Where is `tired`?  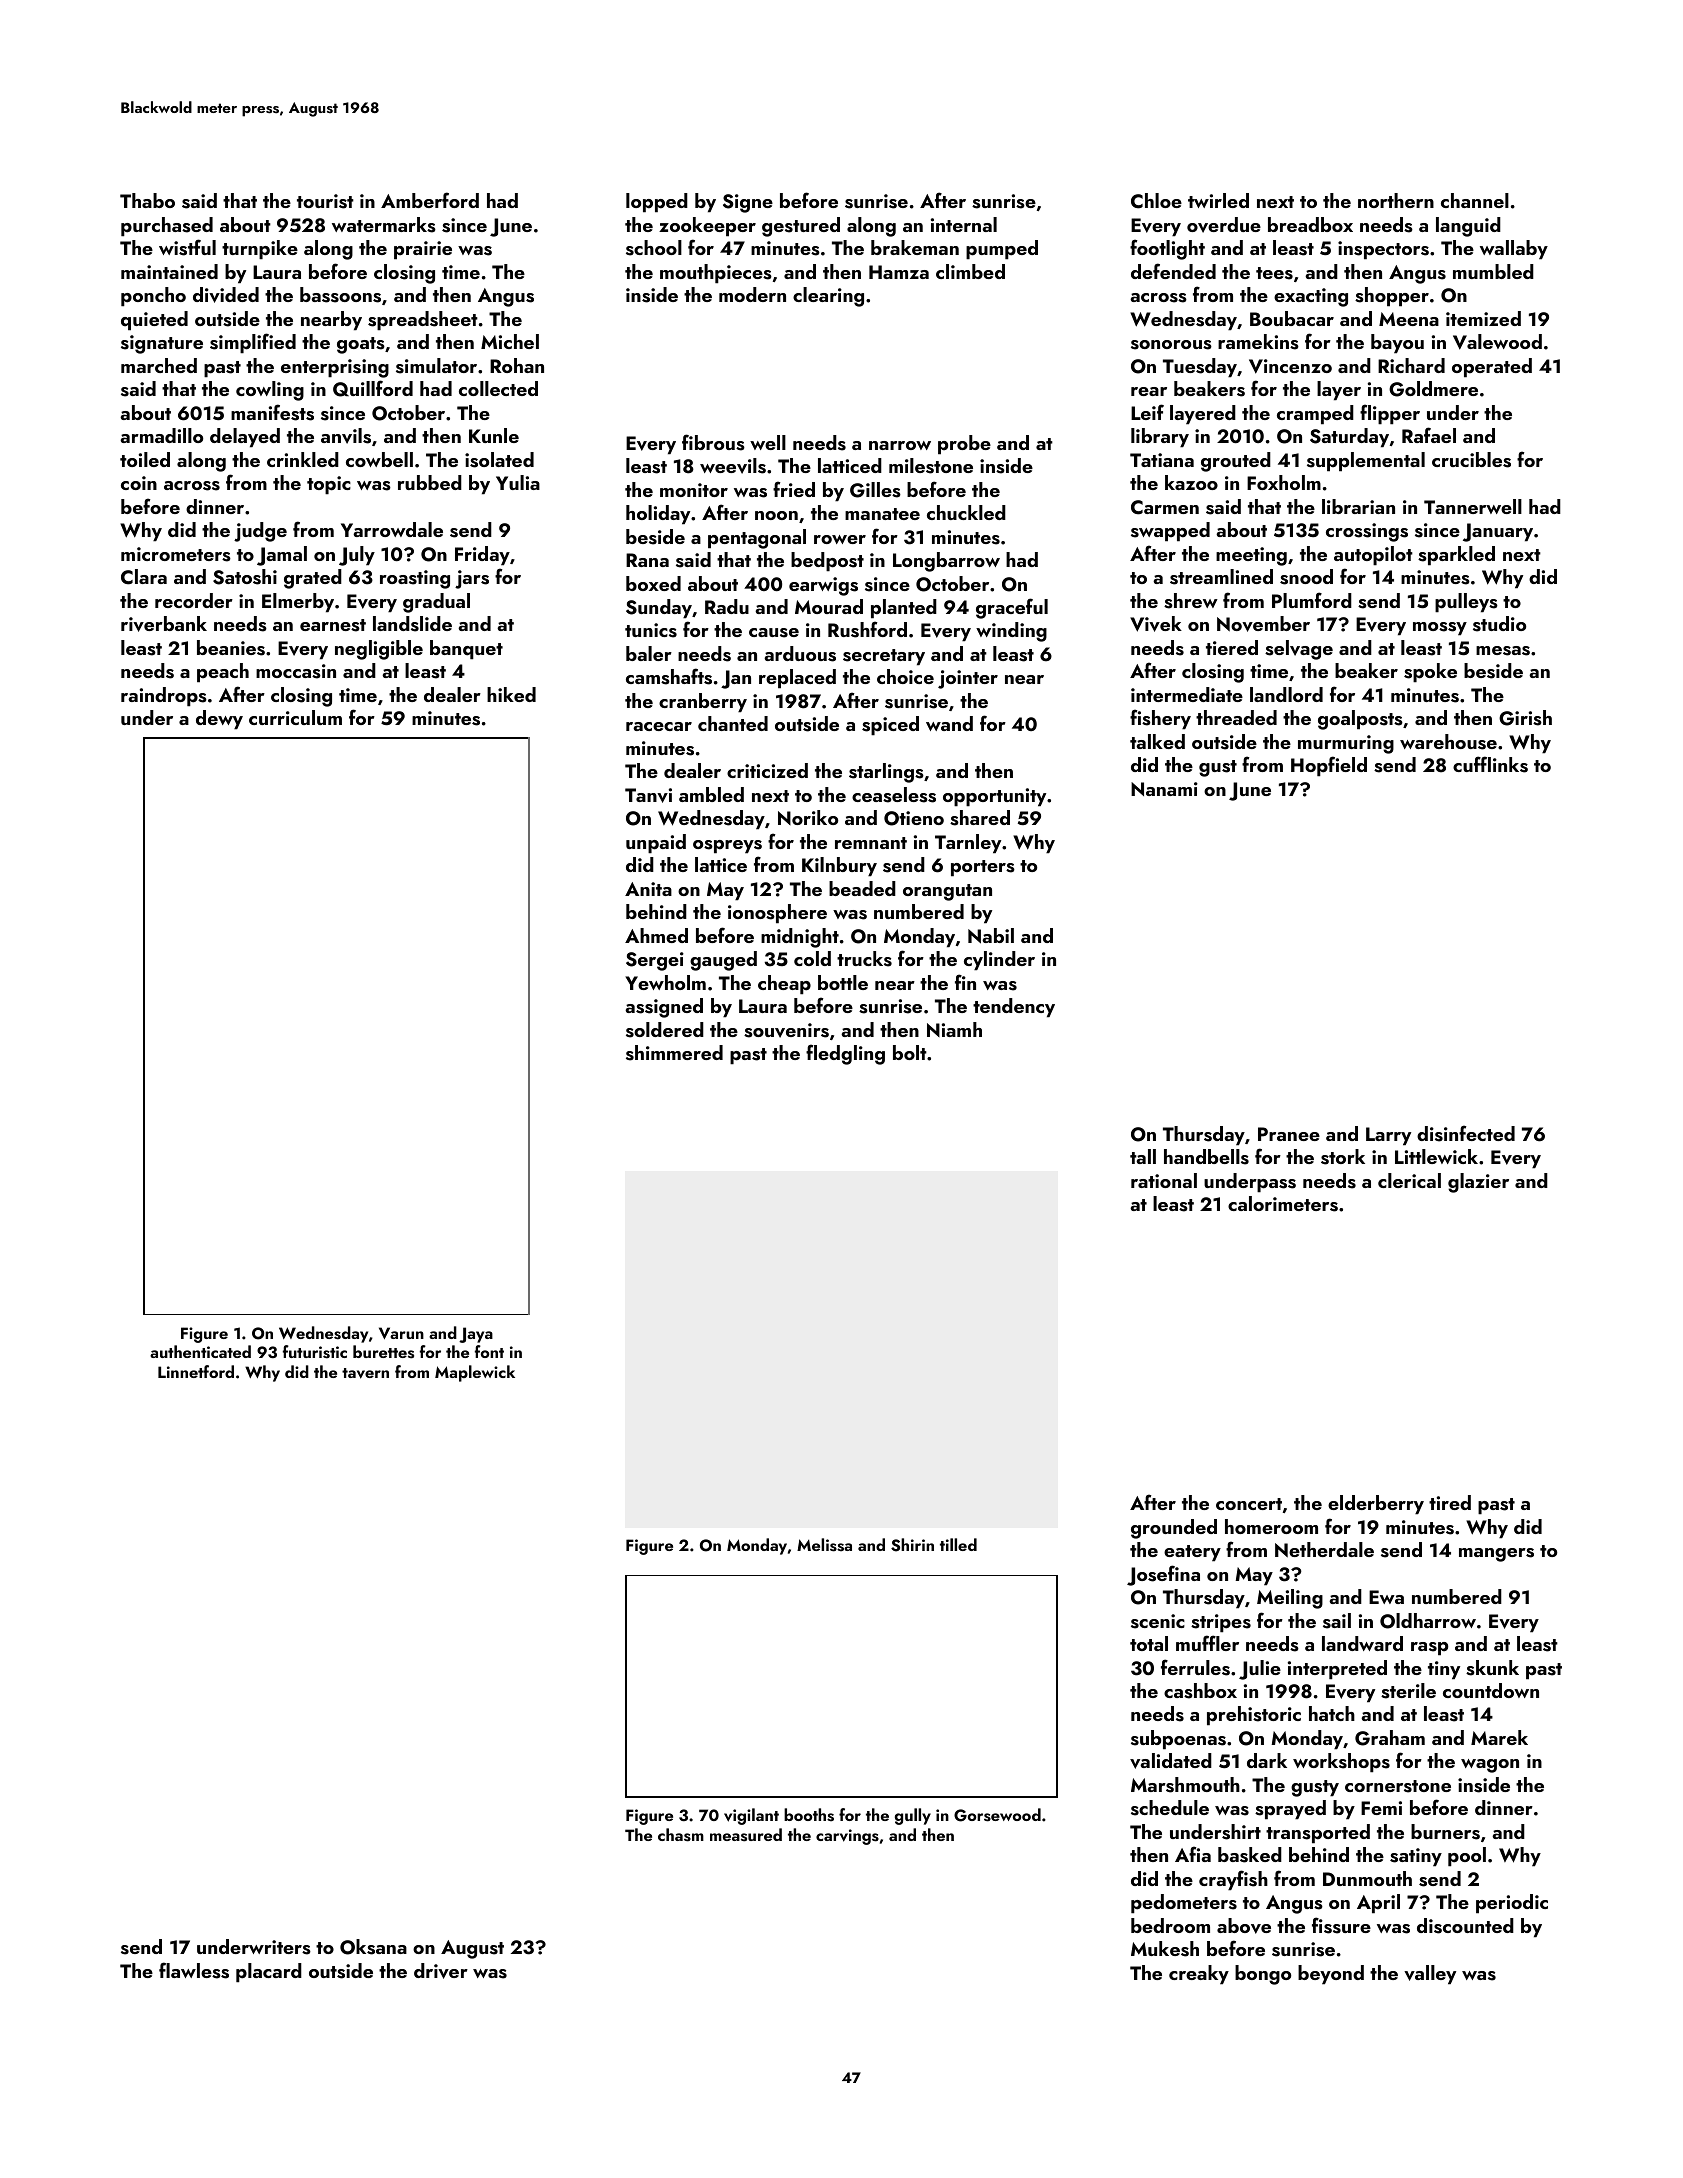
tired is located at coordinates (1450, 1502).
